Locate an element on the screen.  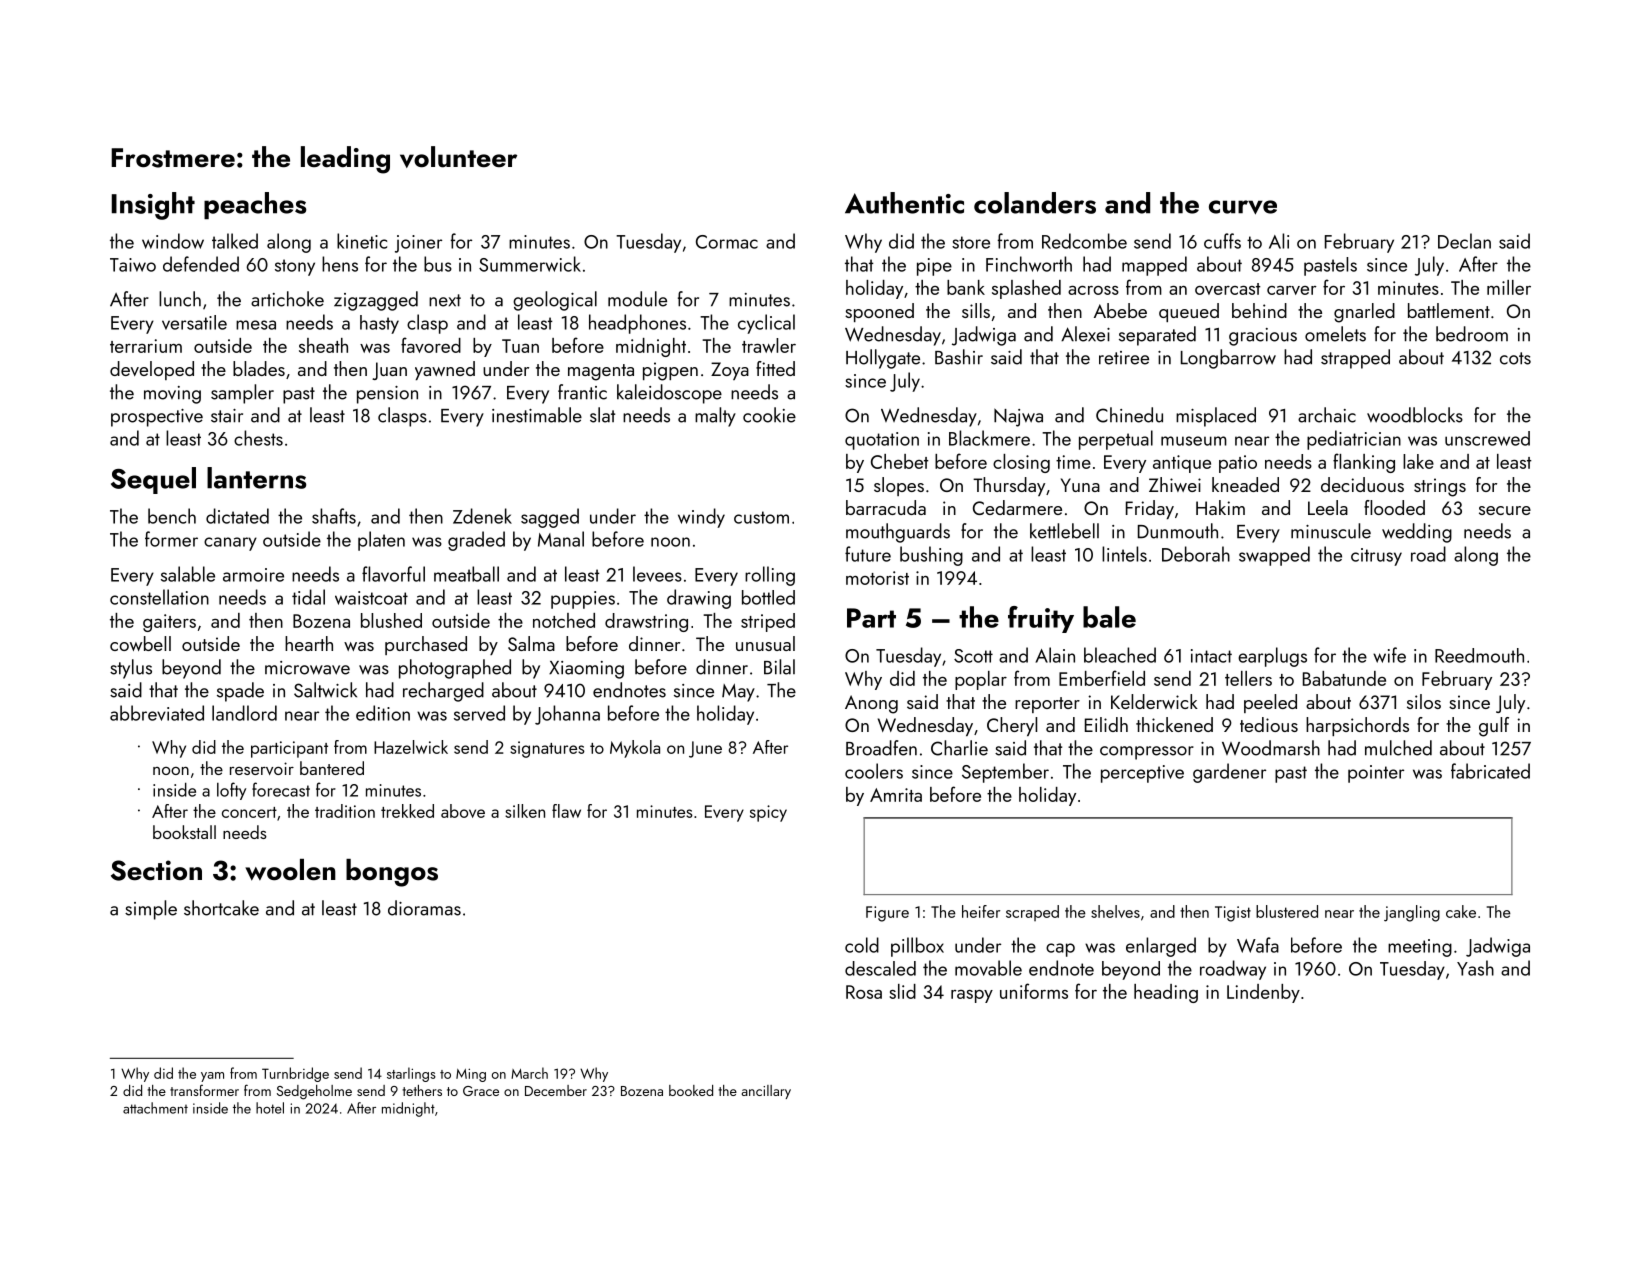
gardener is located at coordinates (1229, 773).
